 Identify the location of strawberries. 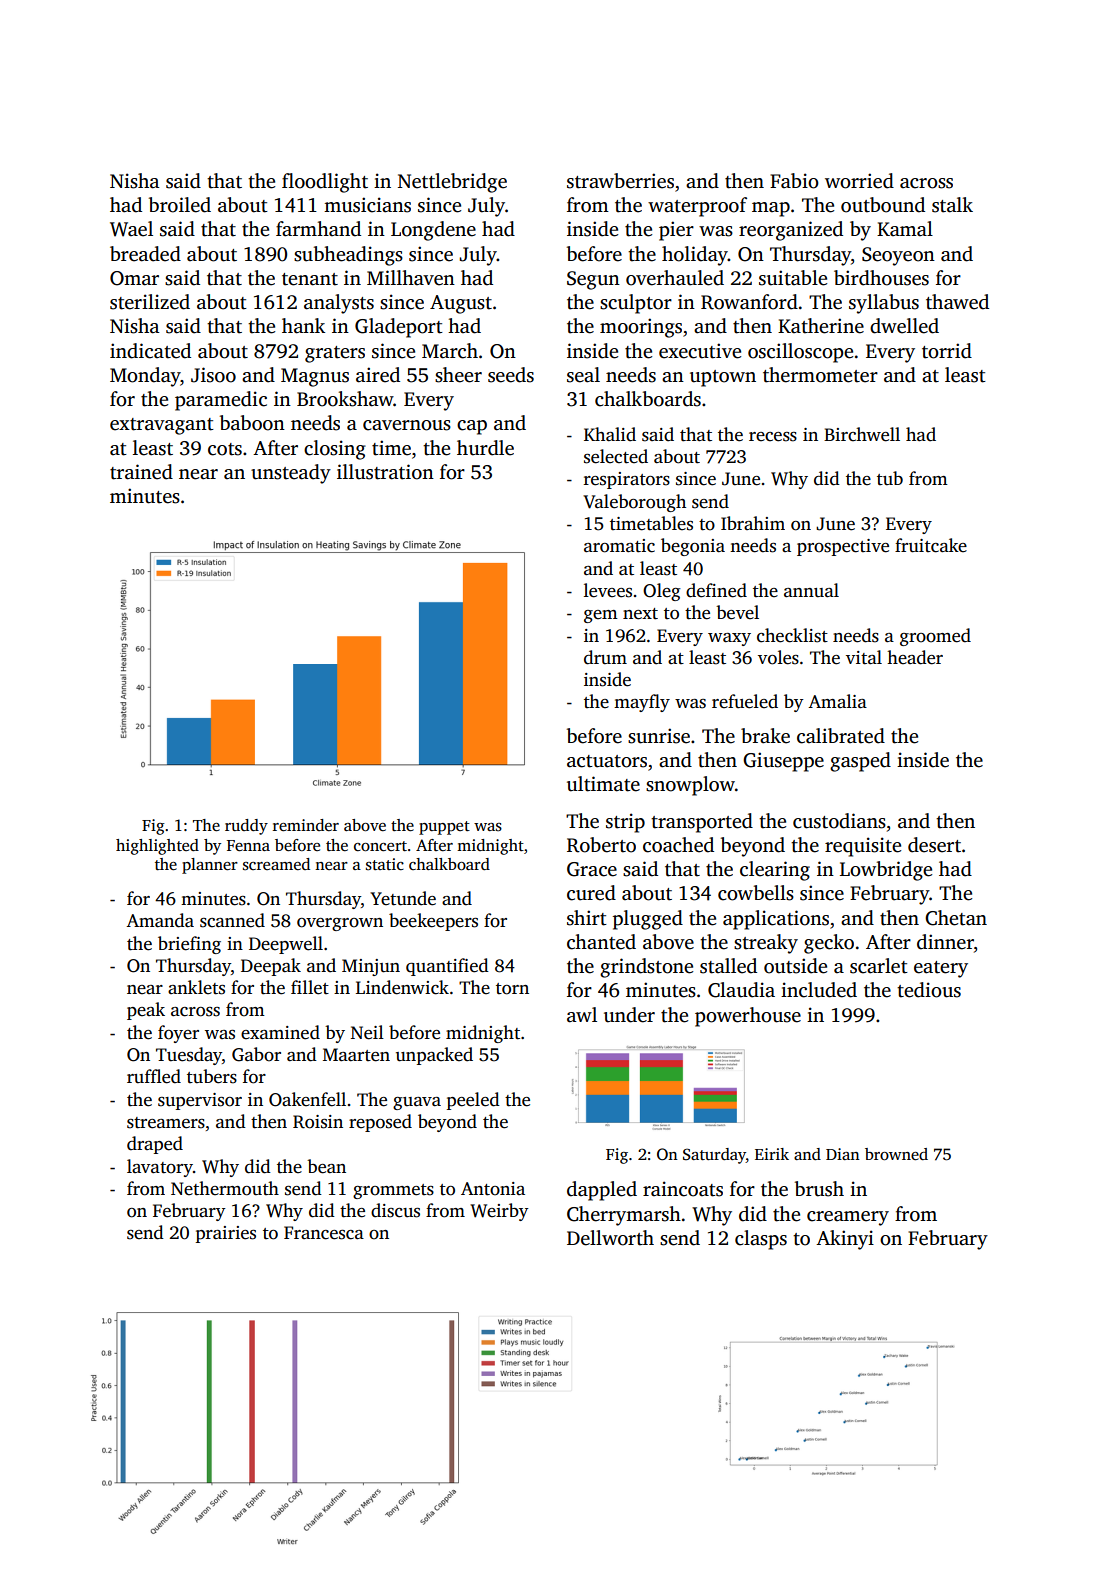
(620, 181).
